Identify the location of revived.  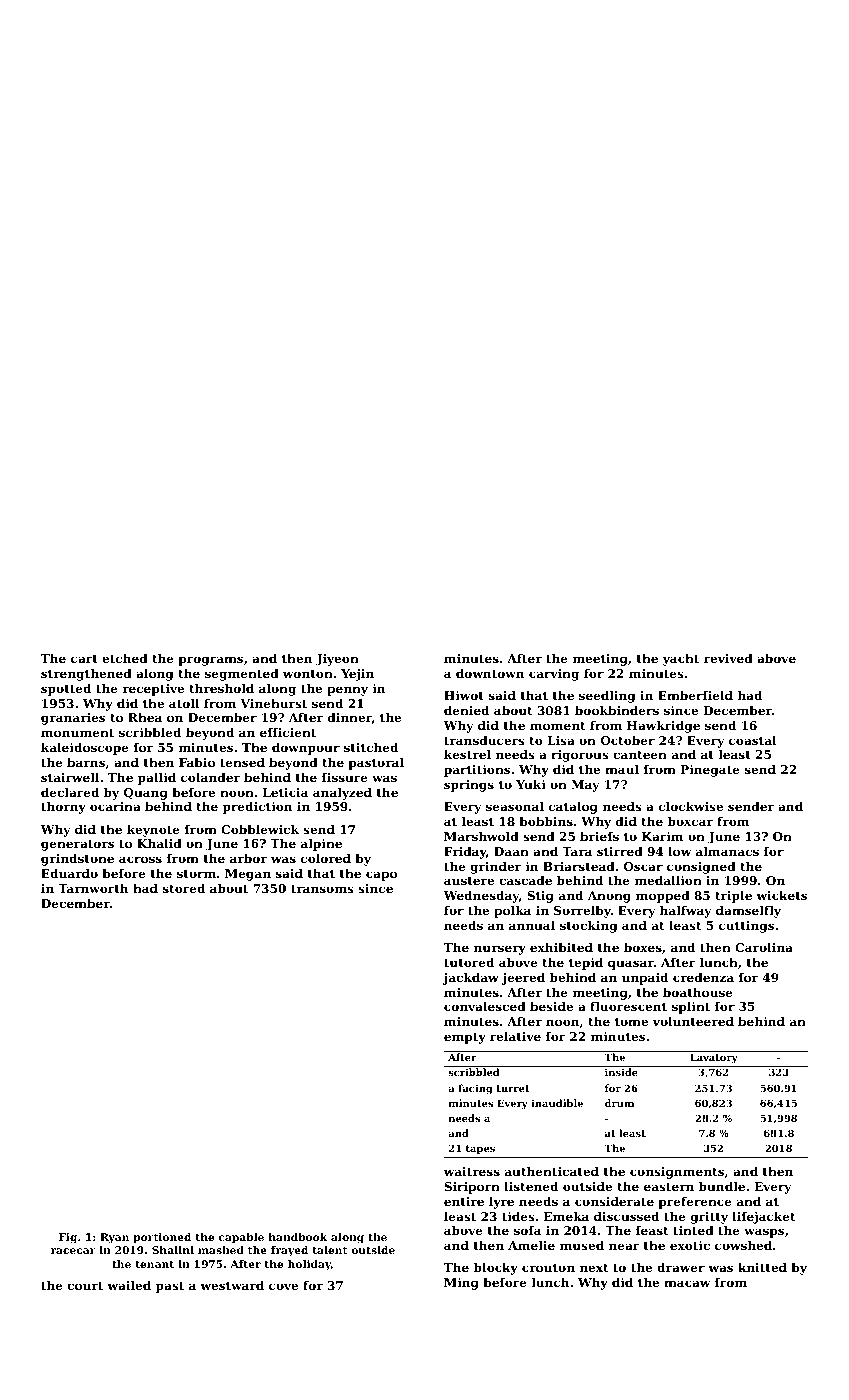
(728, 658).
